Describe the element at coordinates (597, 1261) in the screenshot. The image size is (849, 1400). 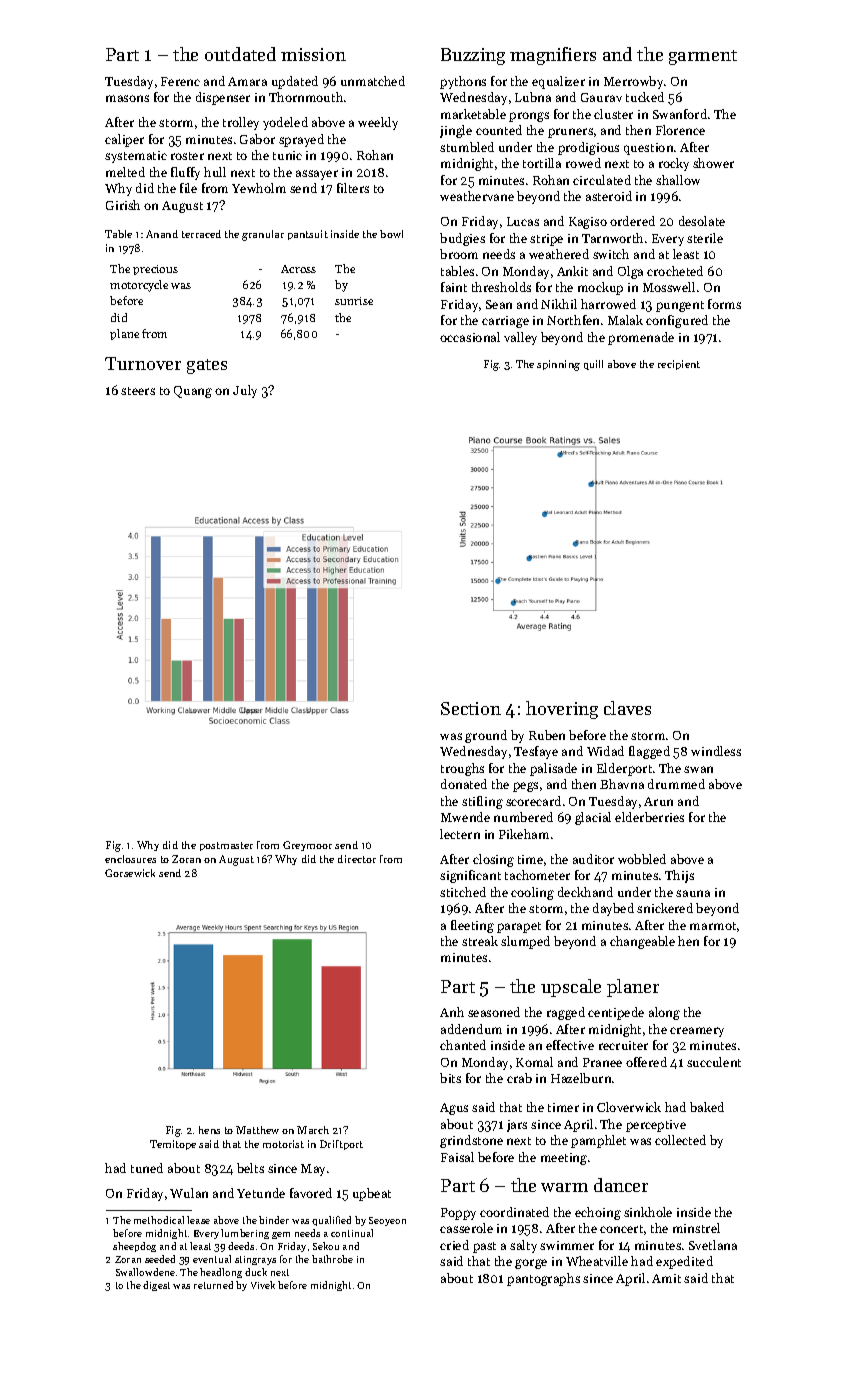
I see `Wheatville` at that location.
